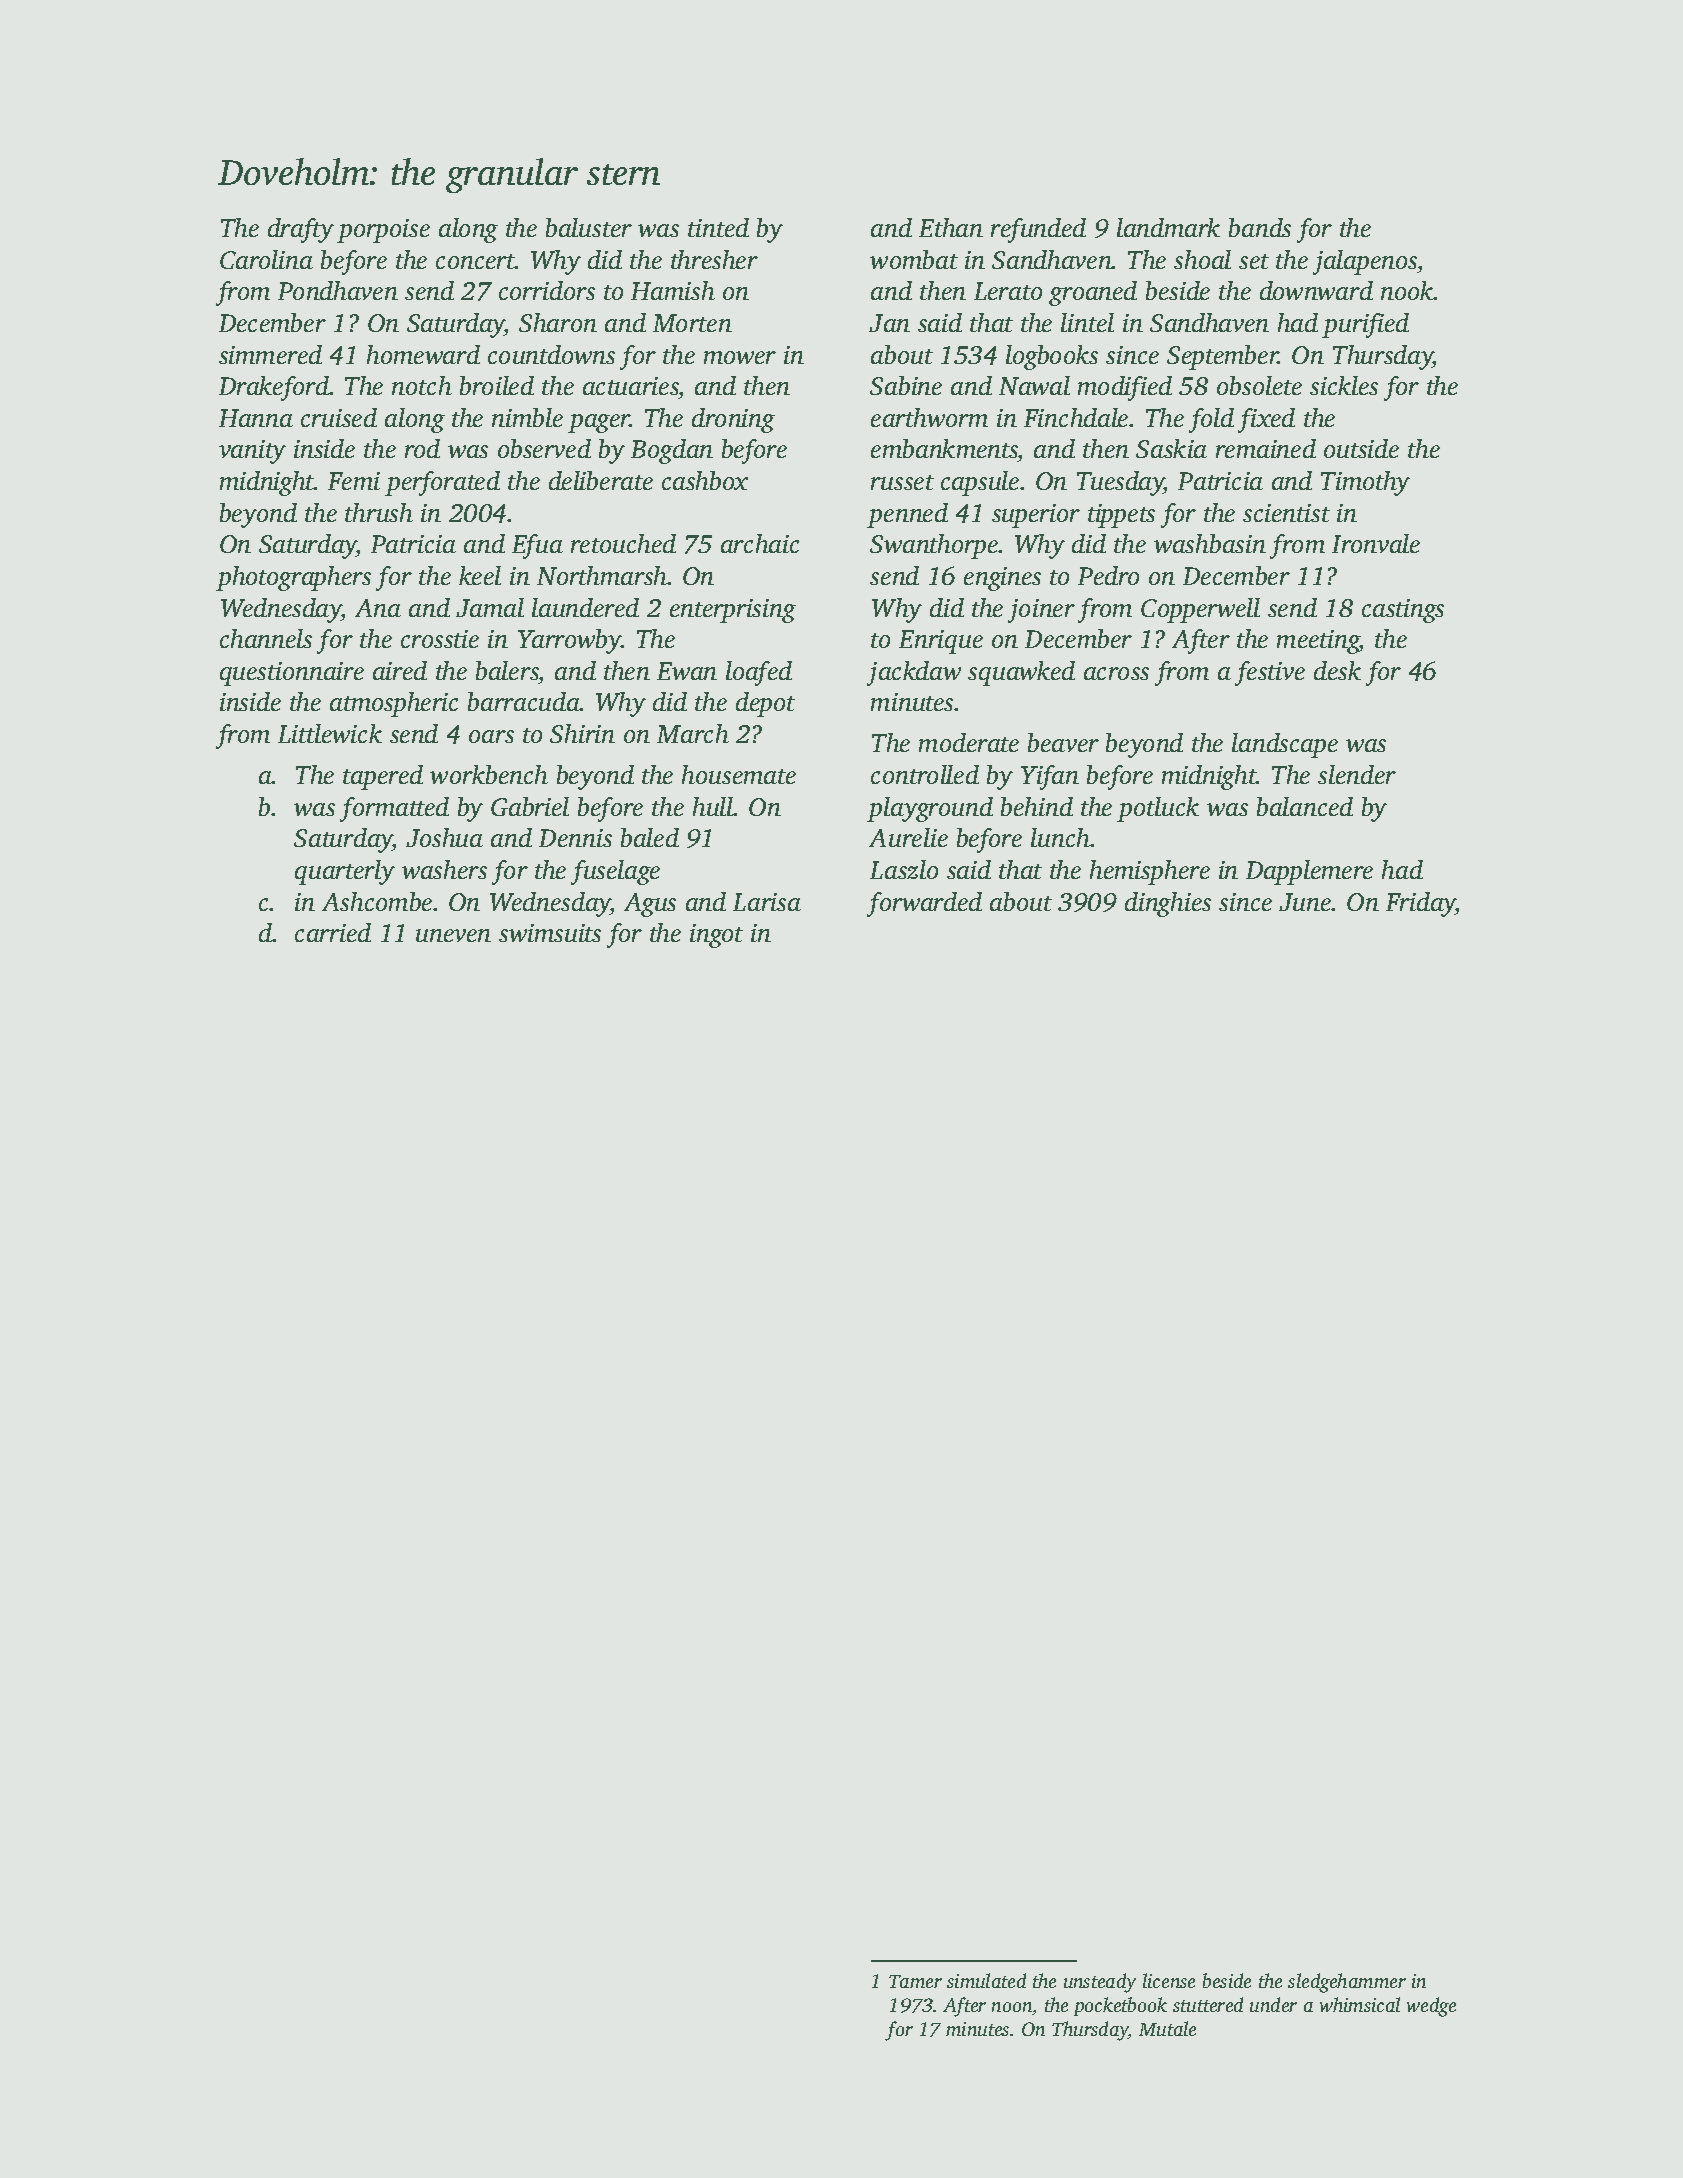  Describe the element at coordinates (1012, 2007) in the page. I see `noon` at that location.
